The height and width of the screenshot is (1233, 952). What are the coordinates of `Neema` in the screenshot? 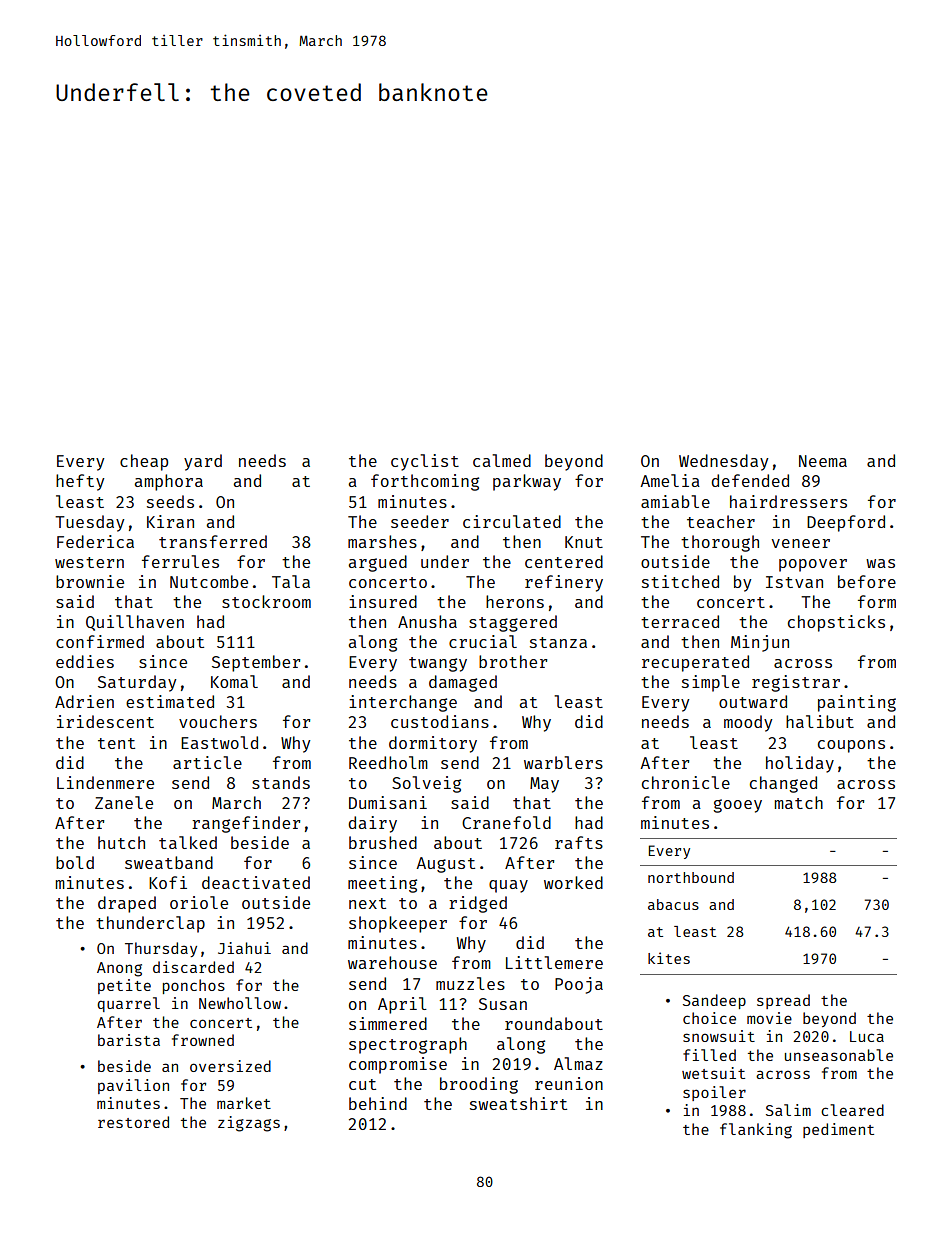 It's located at (823, 461).
